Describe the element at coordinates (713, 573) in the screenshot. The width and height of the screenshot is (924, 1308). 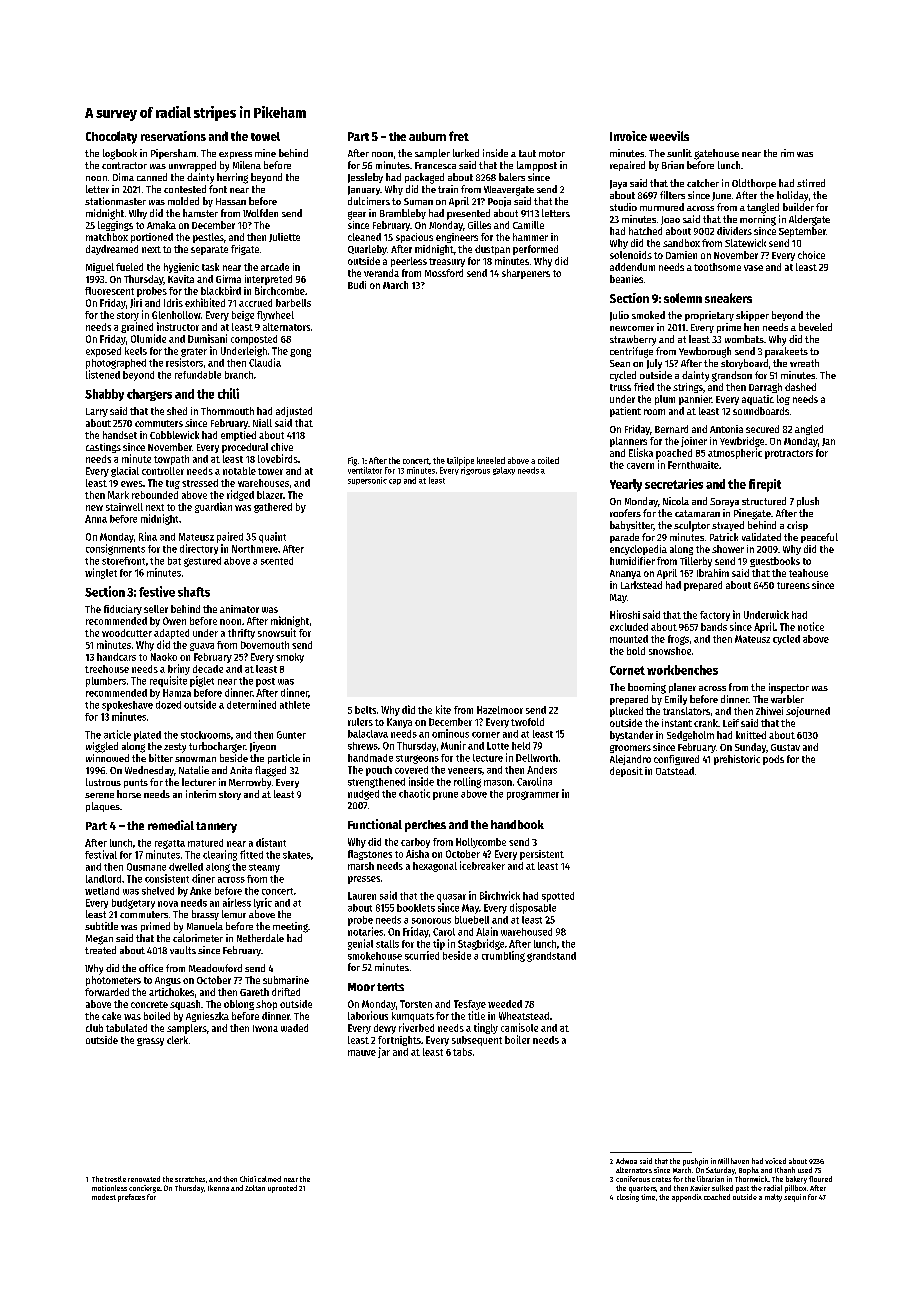
I see `Ibrahim` at that location.
